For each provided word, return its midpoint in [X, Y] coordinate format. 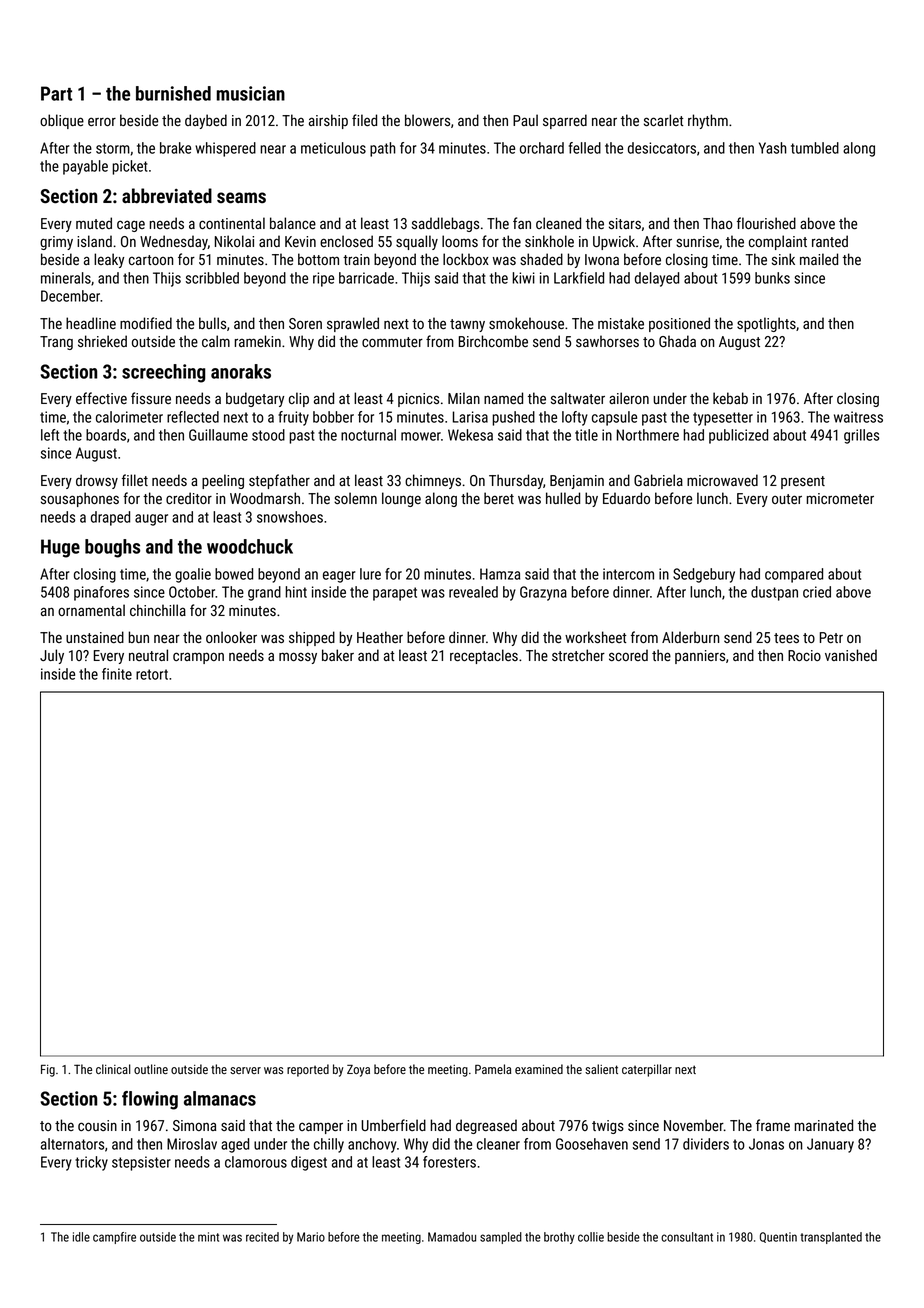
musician [250, 93]
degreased [486, 1126]
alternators [72, 1144]
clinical [113, 1069]
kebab [730, 398]
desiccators [662, 148]
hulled [563, 498]
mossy [298, 658]
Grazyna [543, 593]
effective [101, 398]
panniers [700, 657]
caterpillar [647, 1070]
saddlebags [445, 224]
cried [817, 592]
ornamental [91, 610]
